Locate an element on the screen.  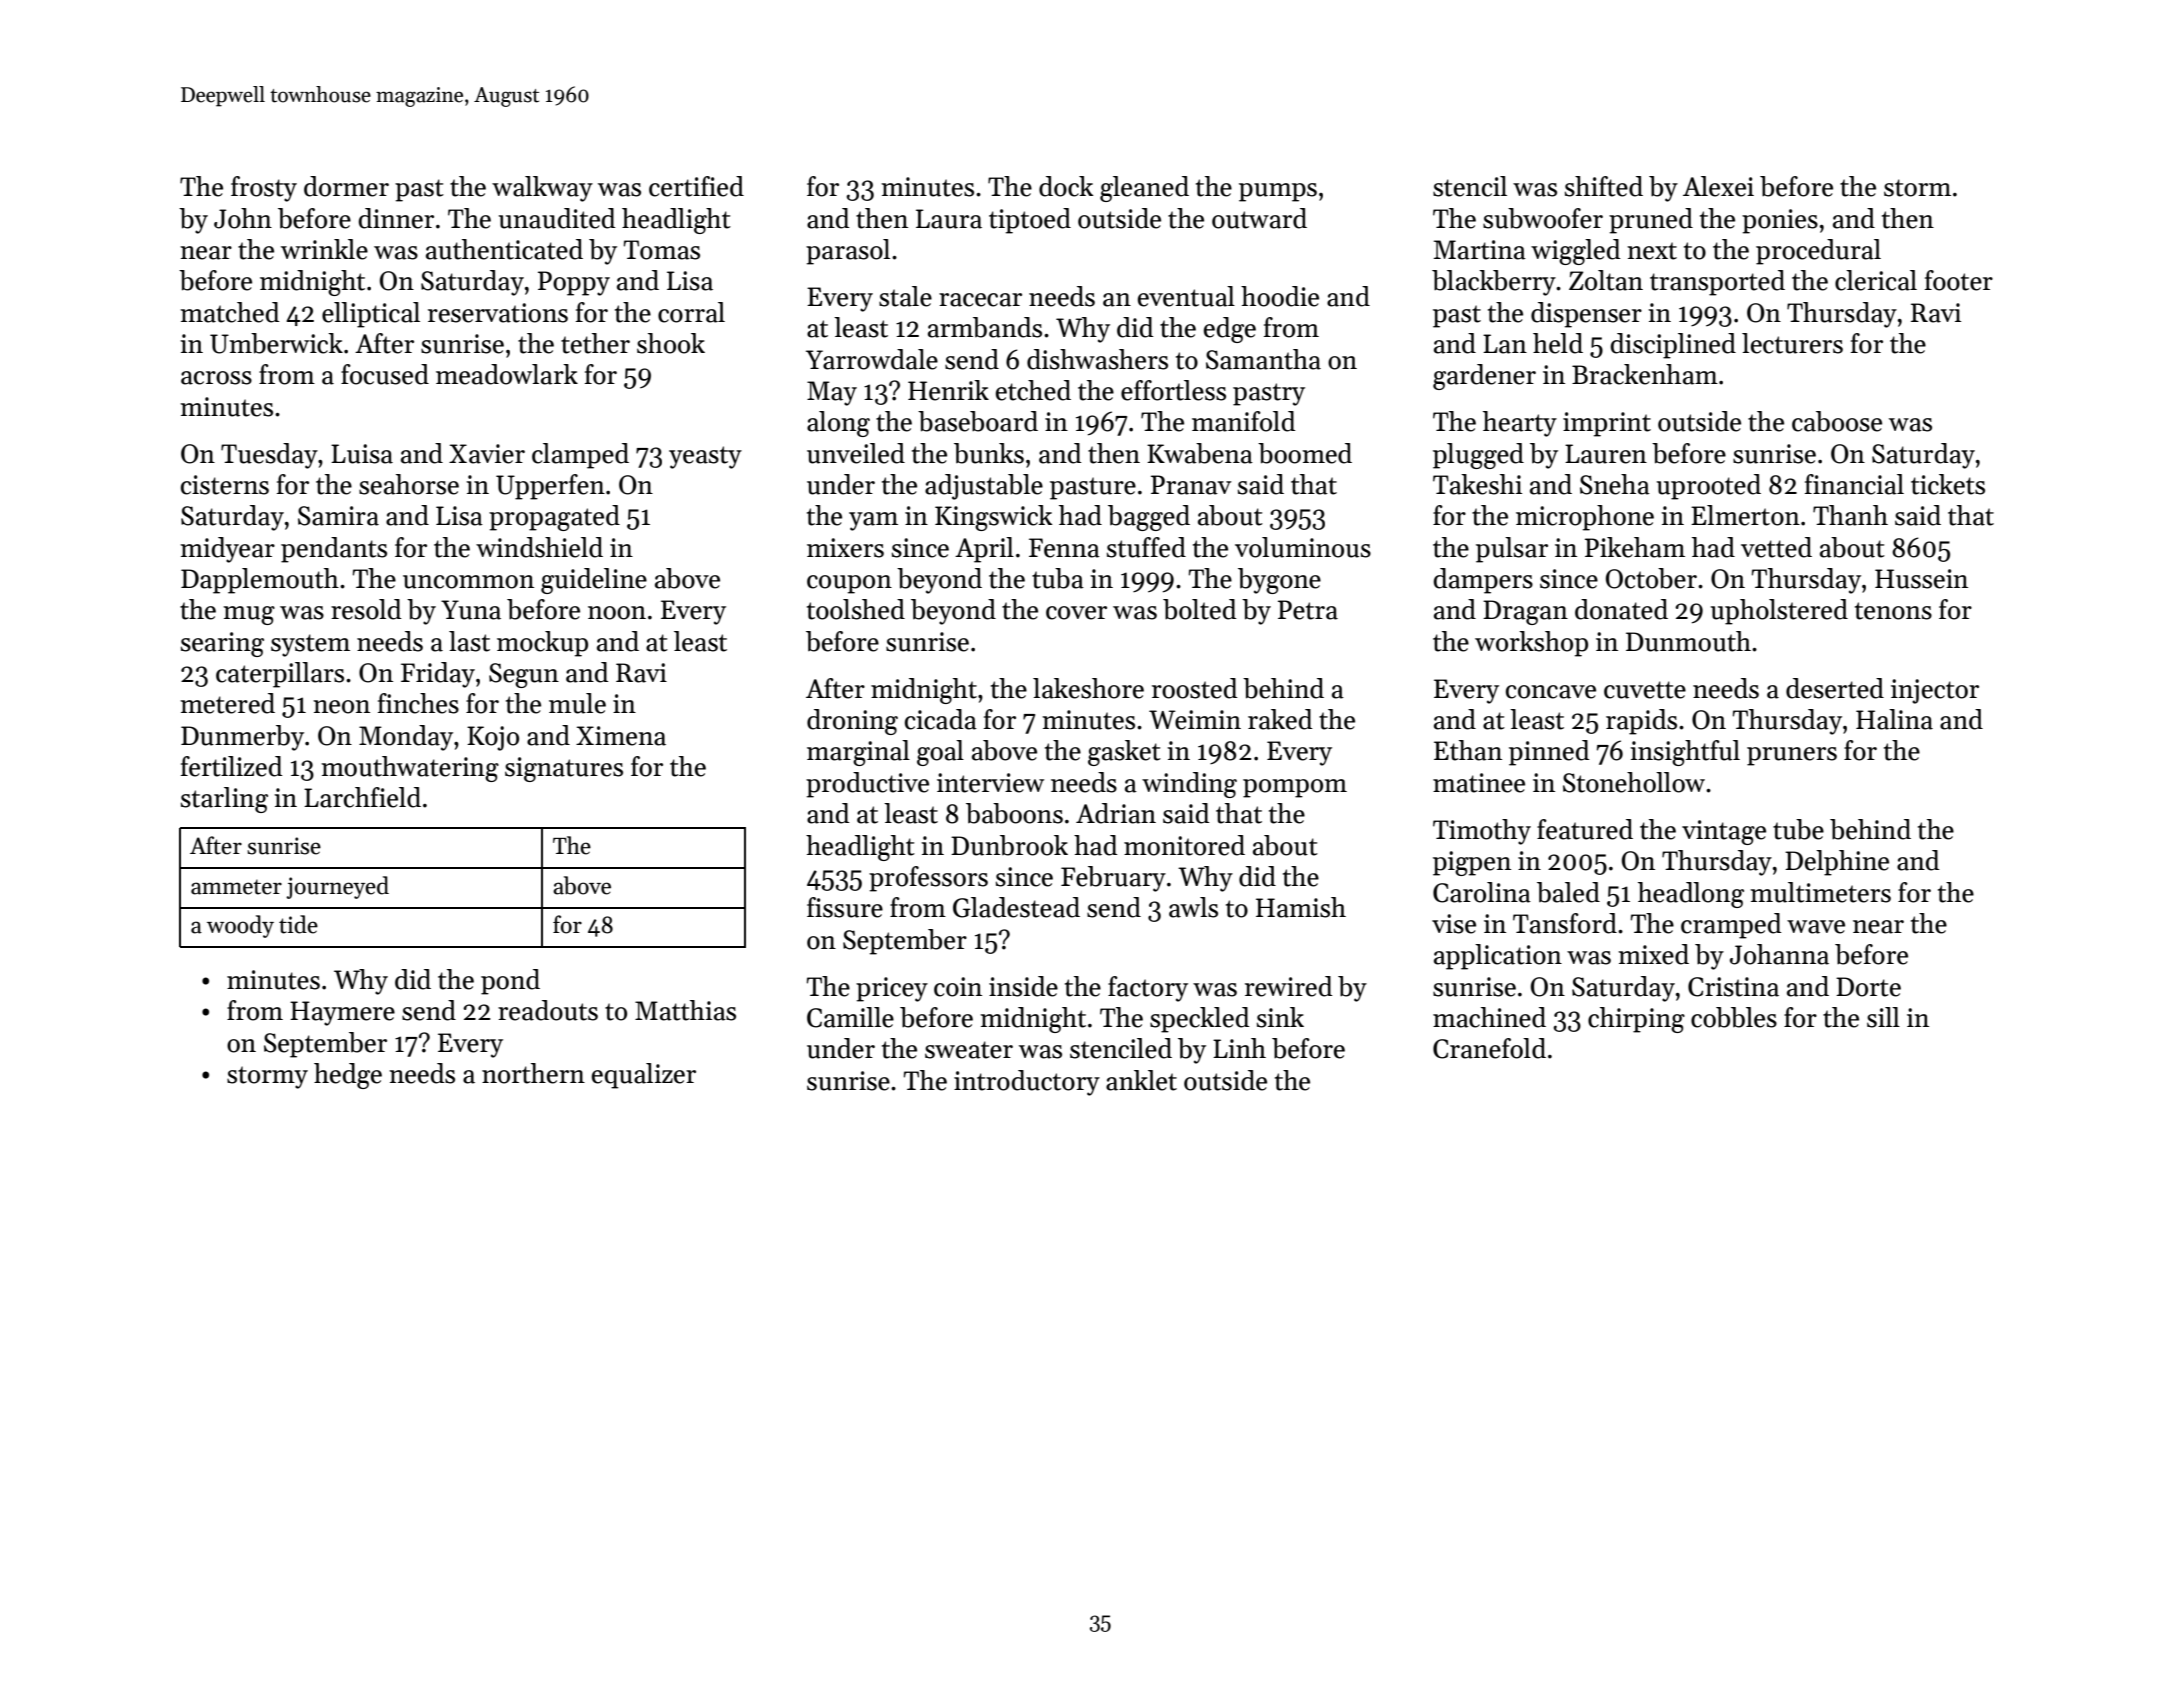
dock is located at coordinates (1066, 186).
